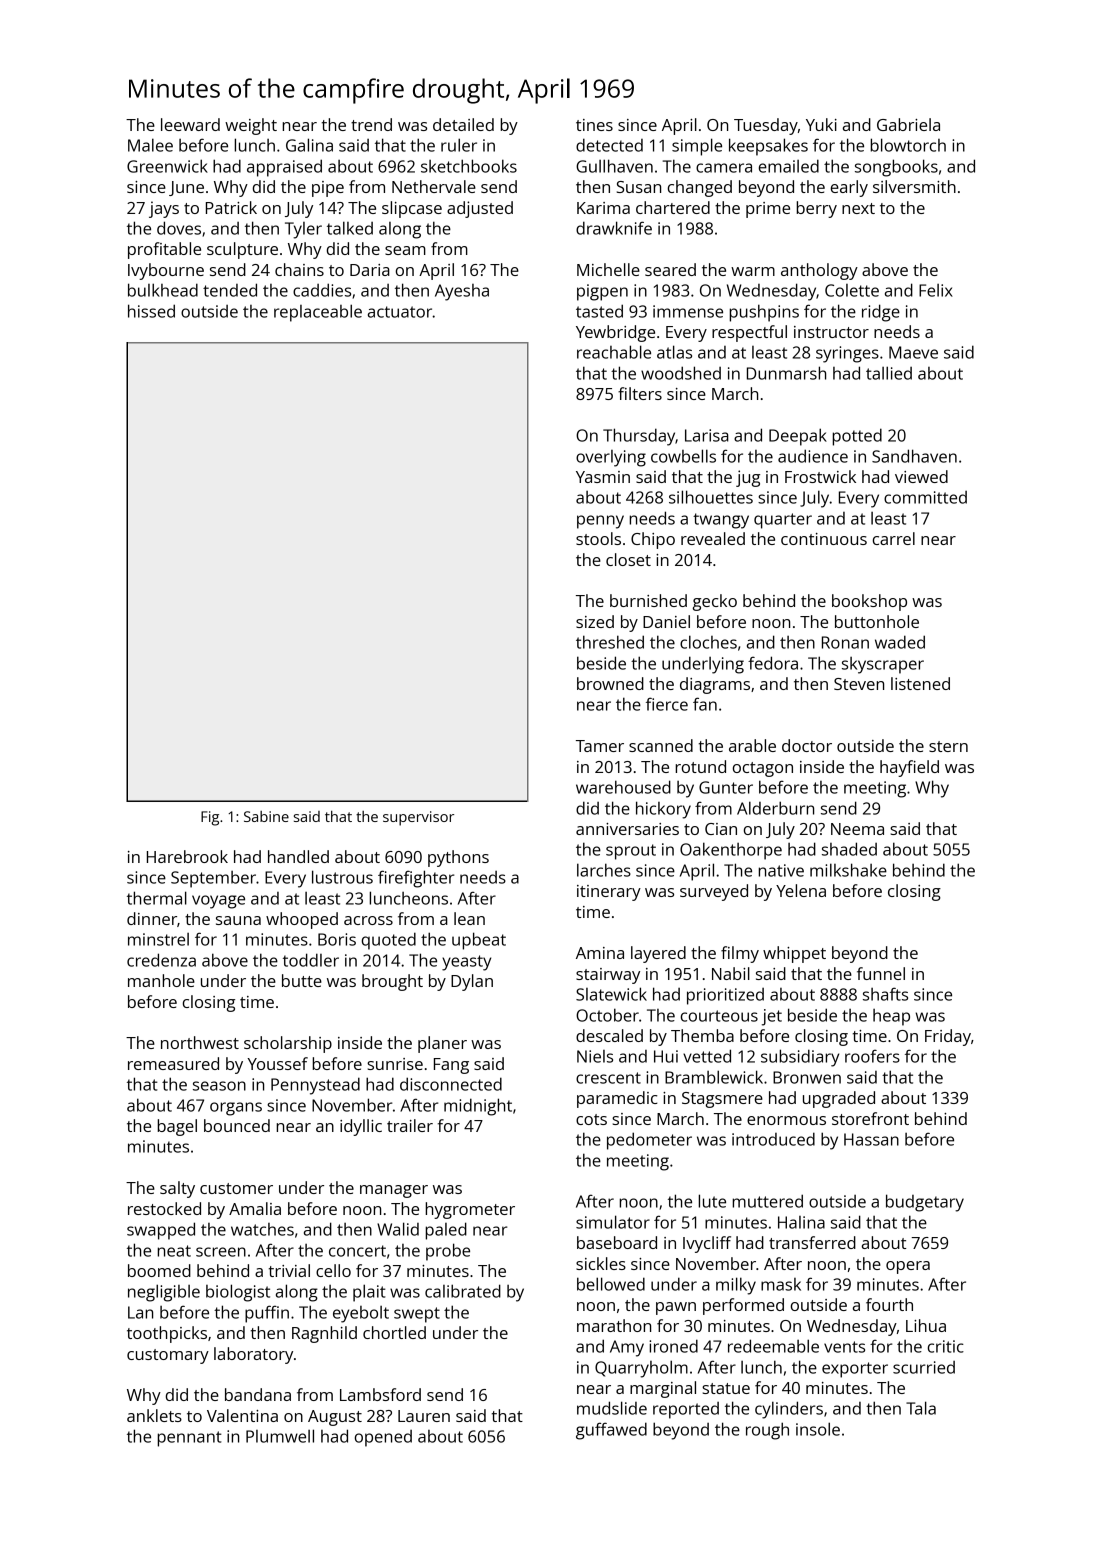  What do you see at coordinates (688, 311) in the screenshot?
I see `immense` at bounding box center [688, 311].
